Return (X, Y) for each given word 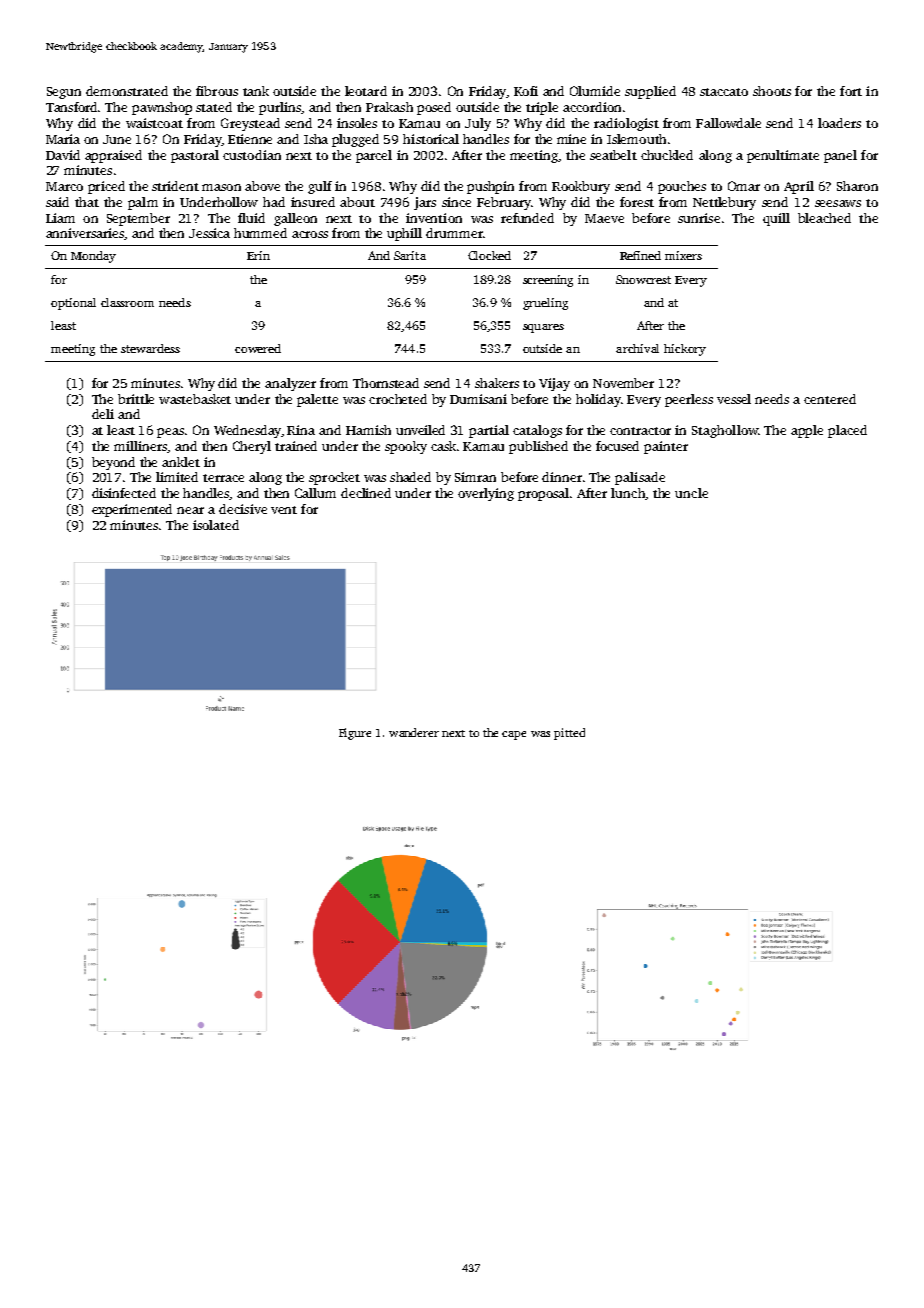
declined (366, 493)
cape (514, 735)
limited (177, 477)
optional (73, 304)
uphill (404, 234)
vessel (734, 399)
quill (776, 219)
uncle (691, 493)
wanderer (414, 732)
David (63, 155)
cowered (258, 348)
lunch (628, 493)
